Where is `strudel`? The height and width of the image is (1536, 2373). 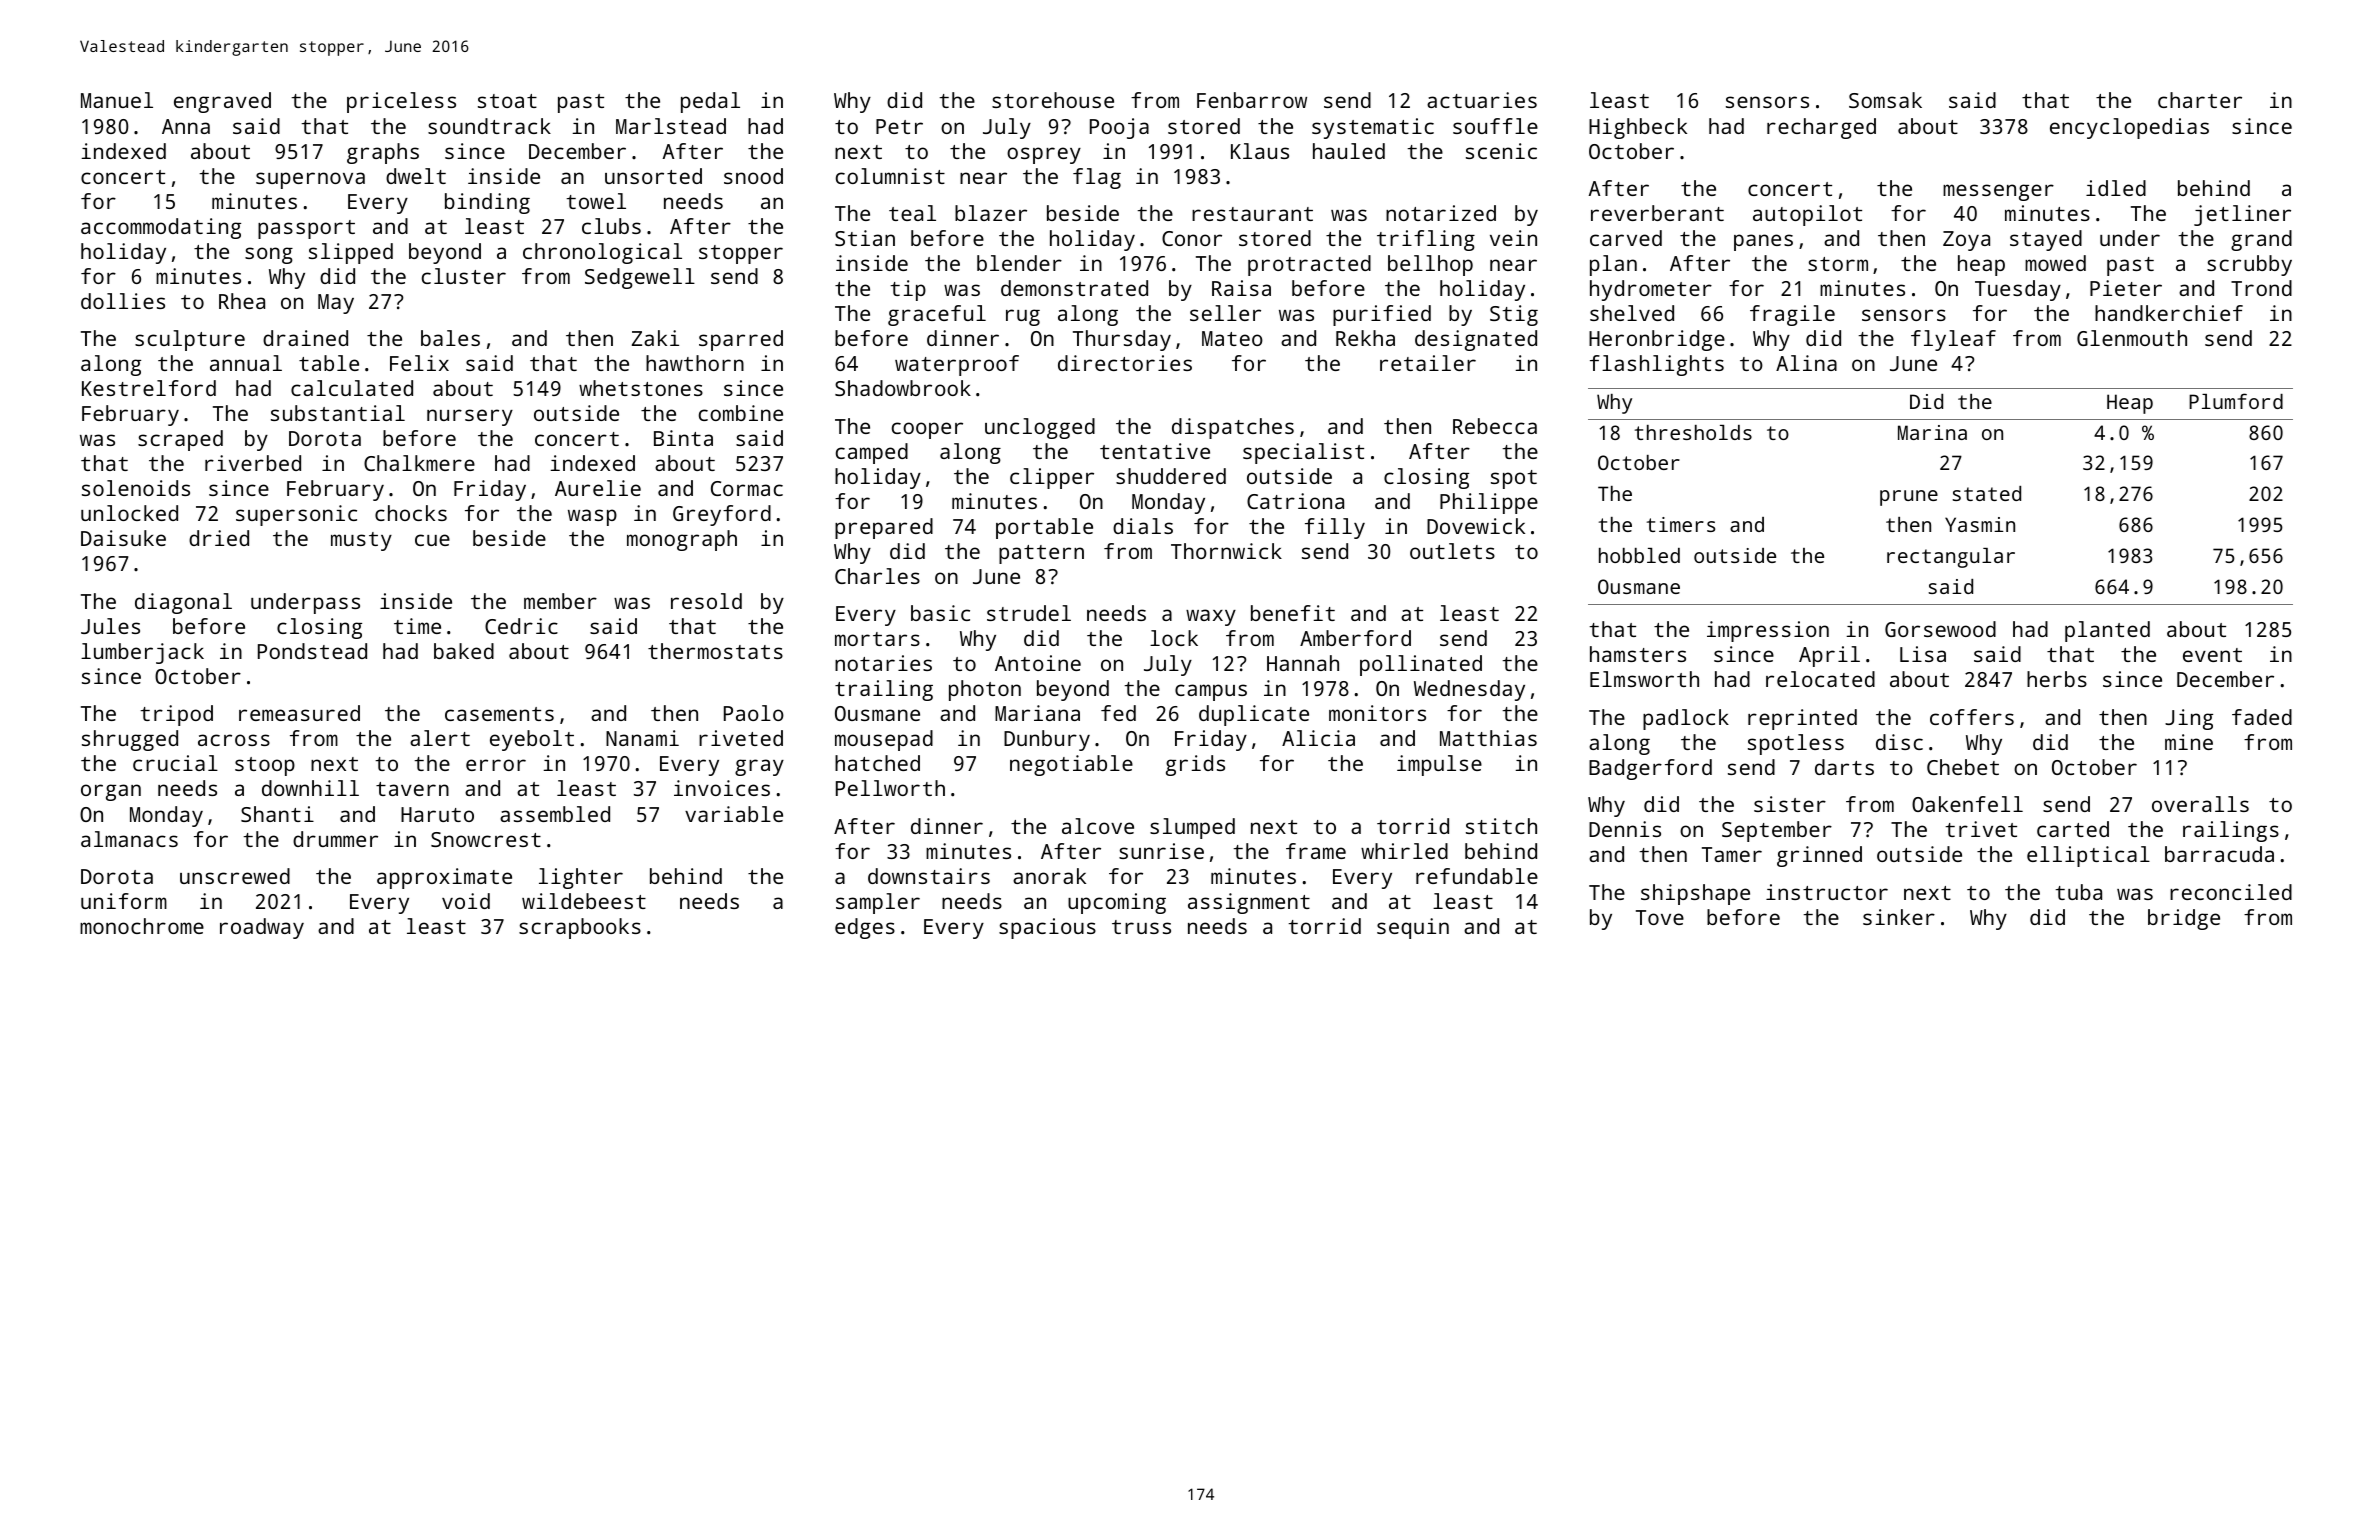 strudel is located at coordinates (1029, 613).
